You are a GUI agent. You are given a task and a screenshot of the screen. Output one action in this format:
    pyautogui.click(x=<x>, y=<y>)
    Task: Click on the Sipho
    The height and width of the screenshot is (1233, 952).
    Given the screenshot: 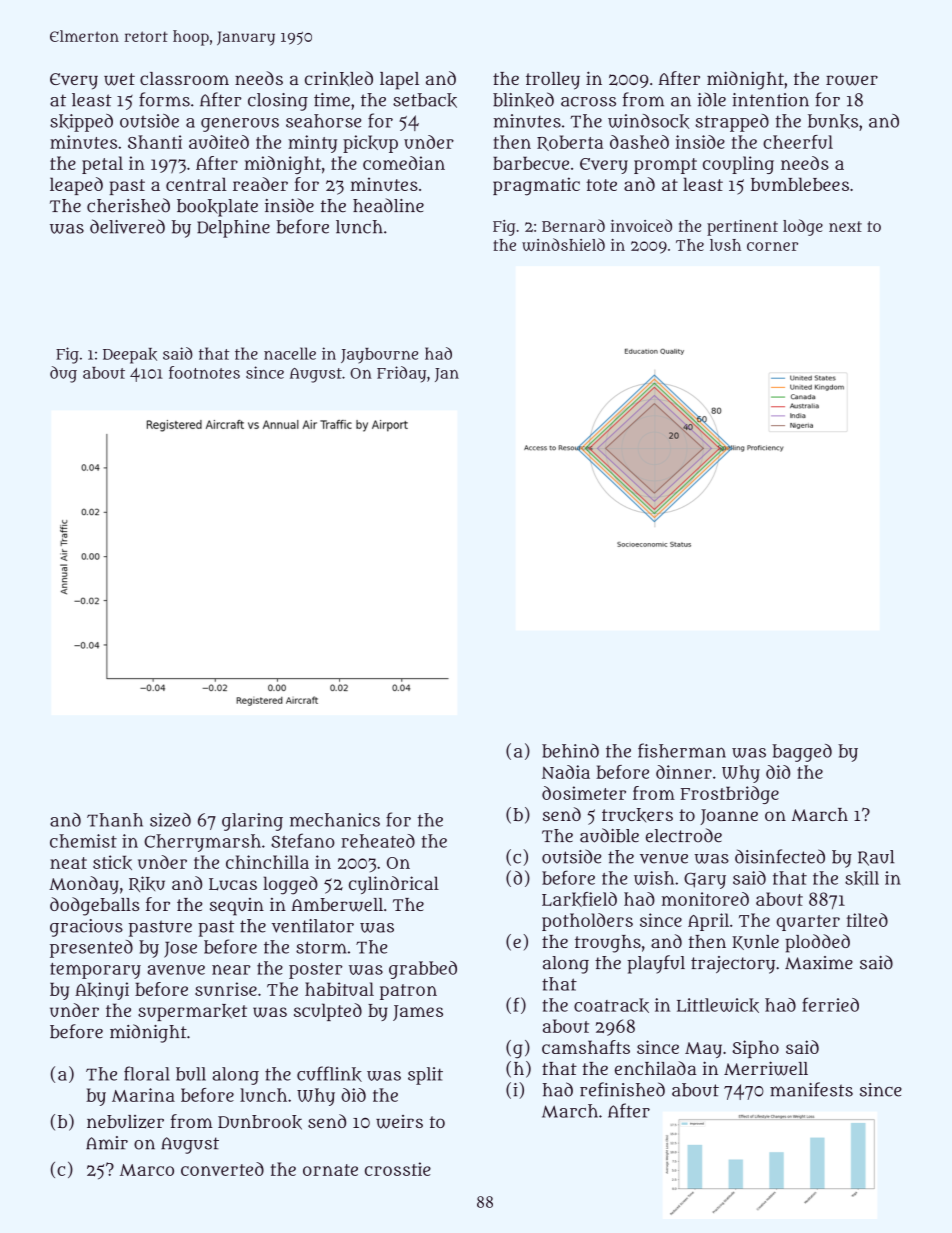 What is the action you would take?
    pyautogui.click(x=755, y=1049)
